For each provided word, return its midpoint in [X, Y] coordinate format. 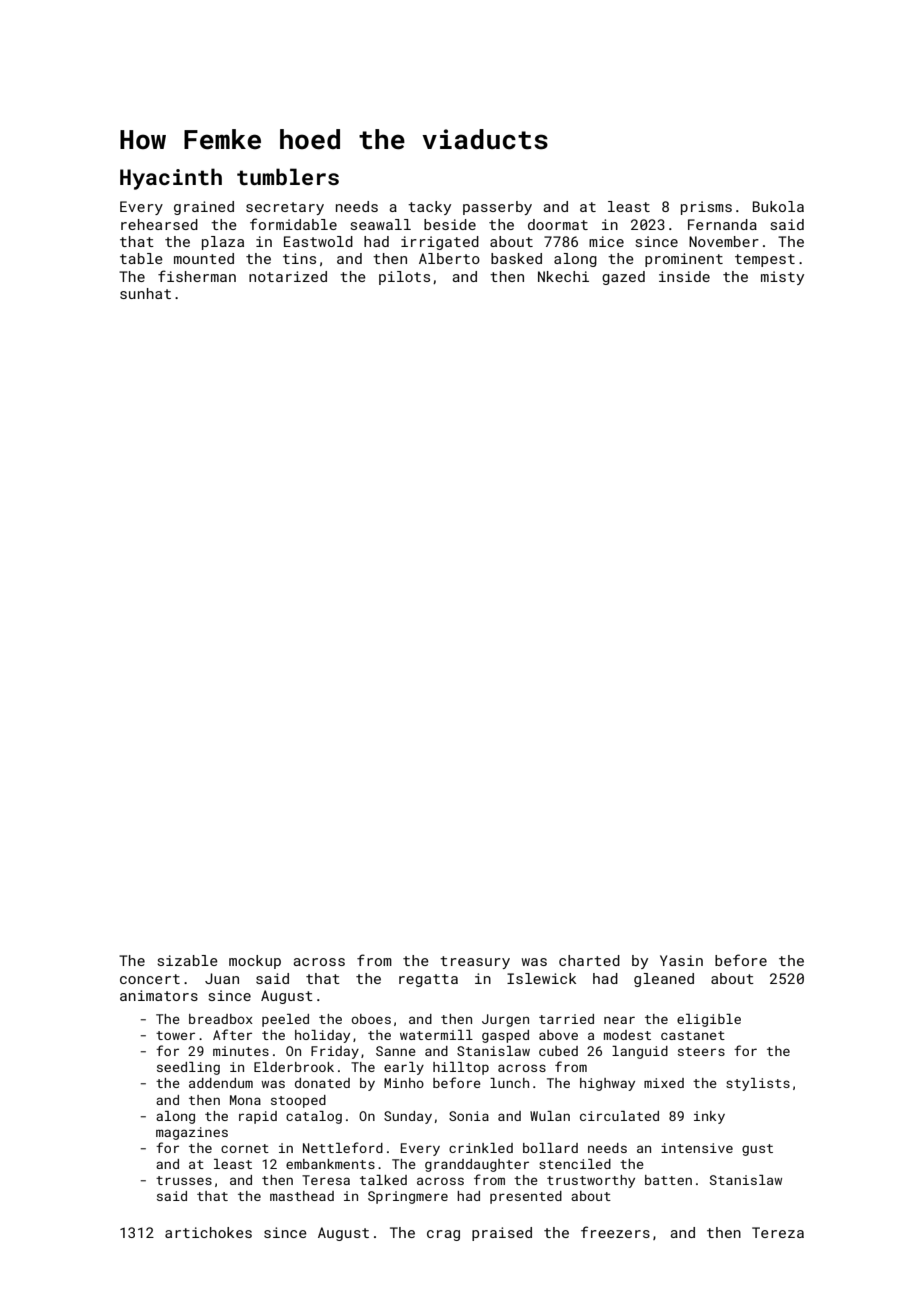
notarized [288, 276]
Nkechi [563, 276]
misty [782, 278]
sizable [187, 960]
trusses [184, 1180]
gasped [505, 1036]
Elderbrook [294, 1067]
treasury [475, 962]
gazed [623, 278]
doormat [558, 224]
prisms [706, 208]
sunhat [145, 293]
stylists [758, 1084]
